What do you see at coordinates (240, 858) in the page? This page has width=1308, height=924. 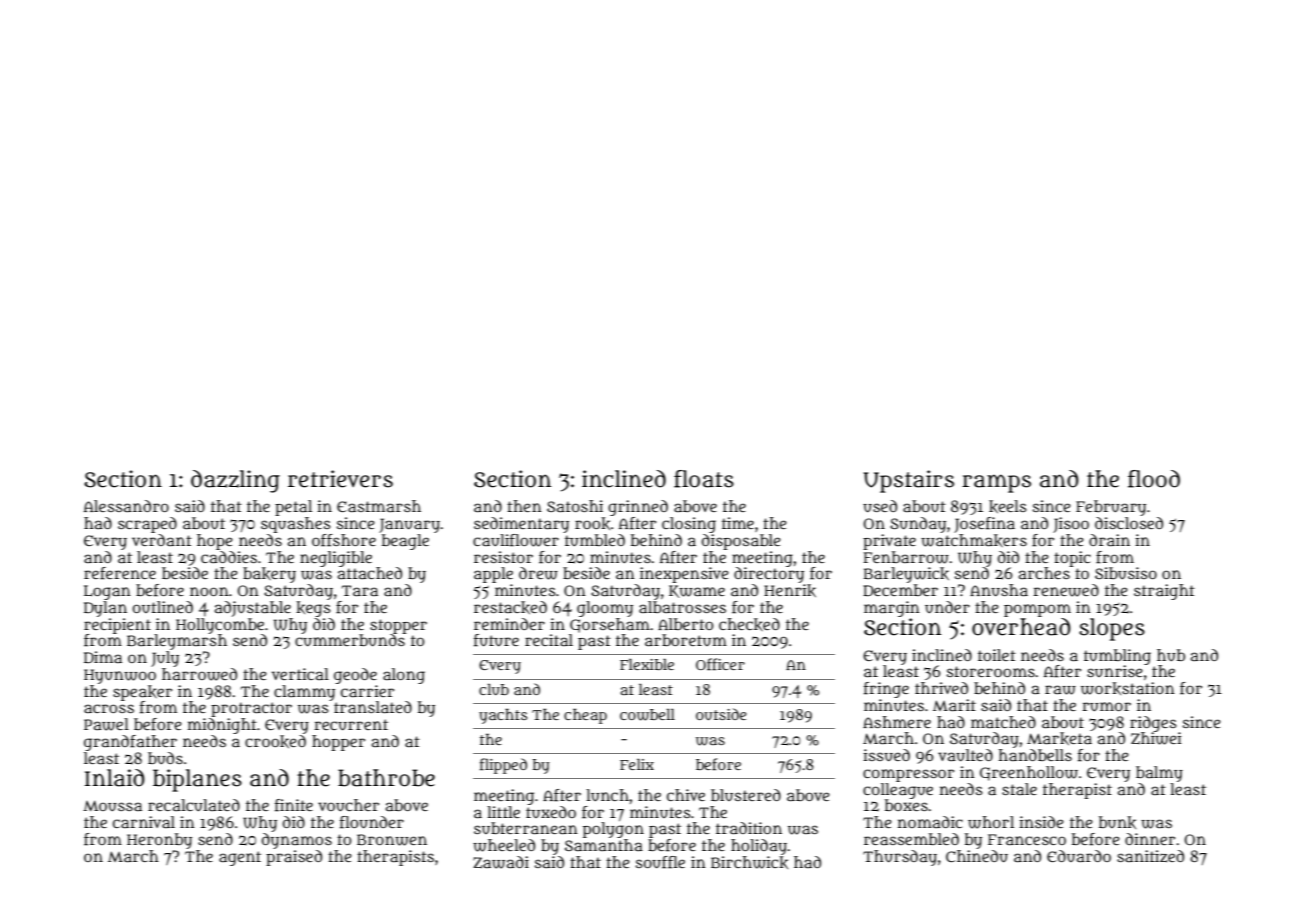 I see `agent` at bounding box center [240, 858].
